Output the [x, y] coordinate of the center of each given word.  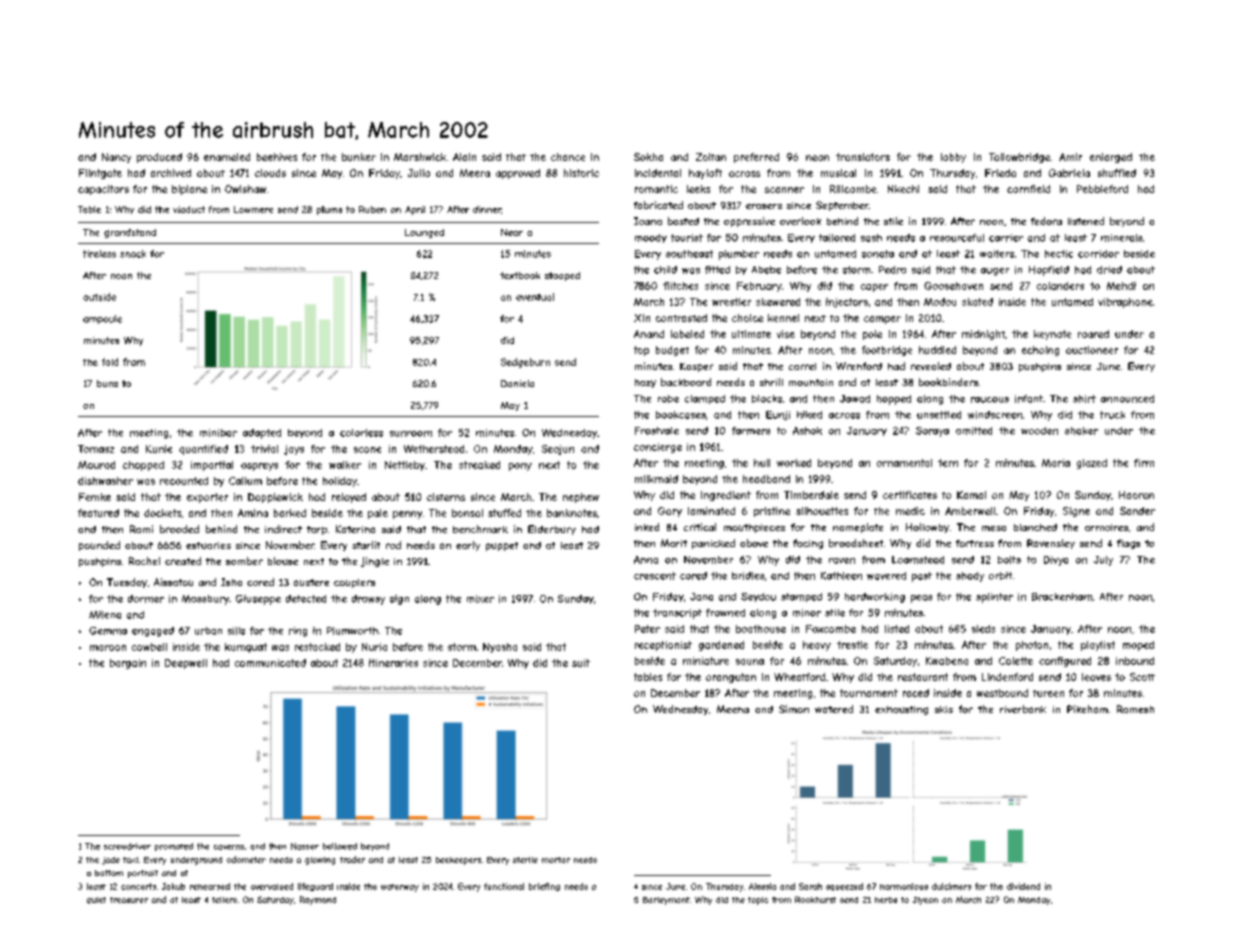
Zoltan [711, 157]
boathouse [761, 629]
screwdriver [127, 846]
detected [306, 599]
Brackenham [1062, 597]
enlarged [1111, 158]
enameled [227, 157]
